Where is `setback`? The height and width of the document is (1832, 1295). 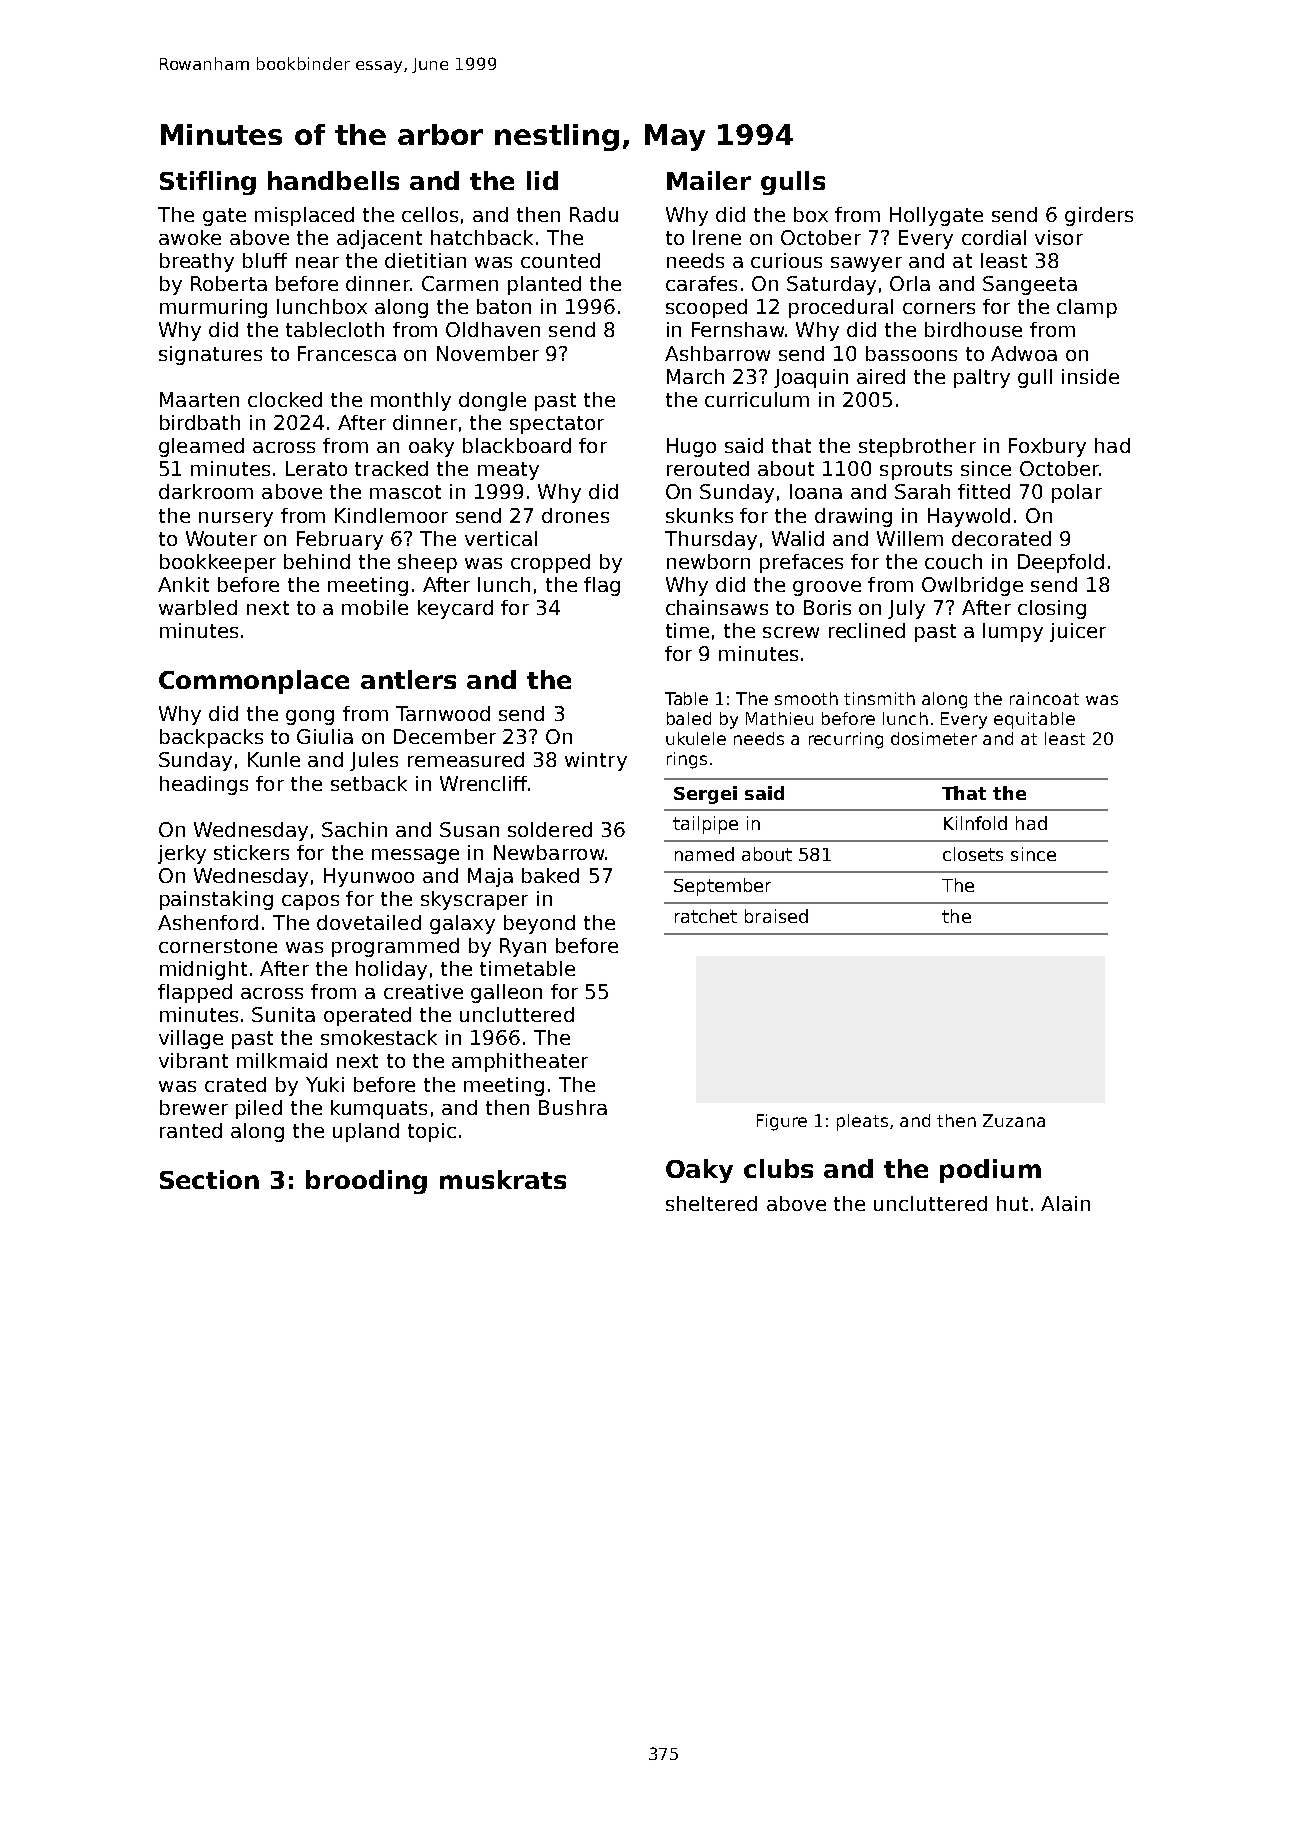
setback is located at coordinates (369, 783).
